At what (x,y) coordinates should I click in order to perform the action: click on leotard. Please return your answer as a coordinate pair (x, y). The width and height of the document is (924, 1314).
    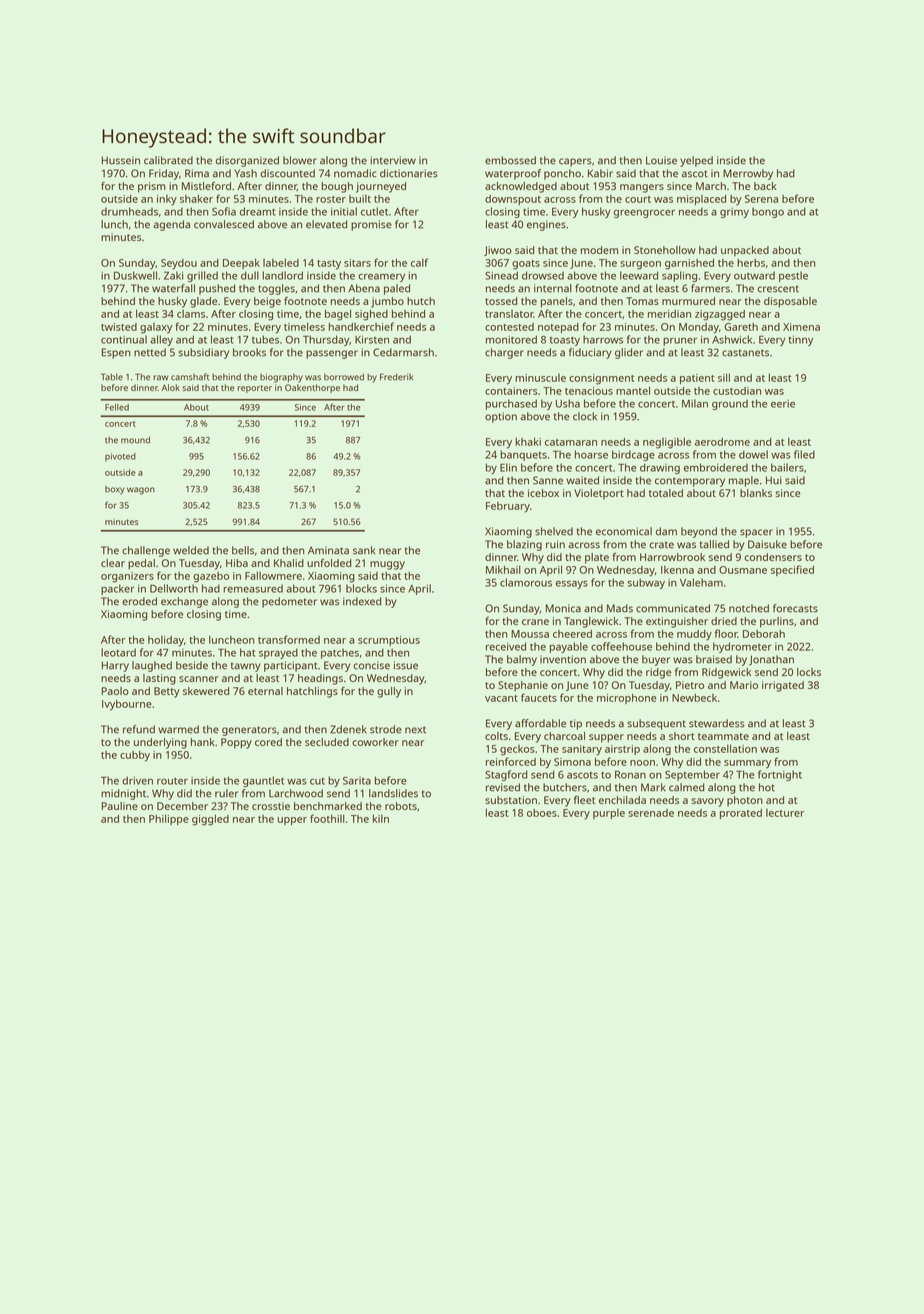
    Looking at the image, I should click on (118, 652).
